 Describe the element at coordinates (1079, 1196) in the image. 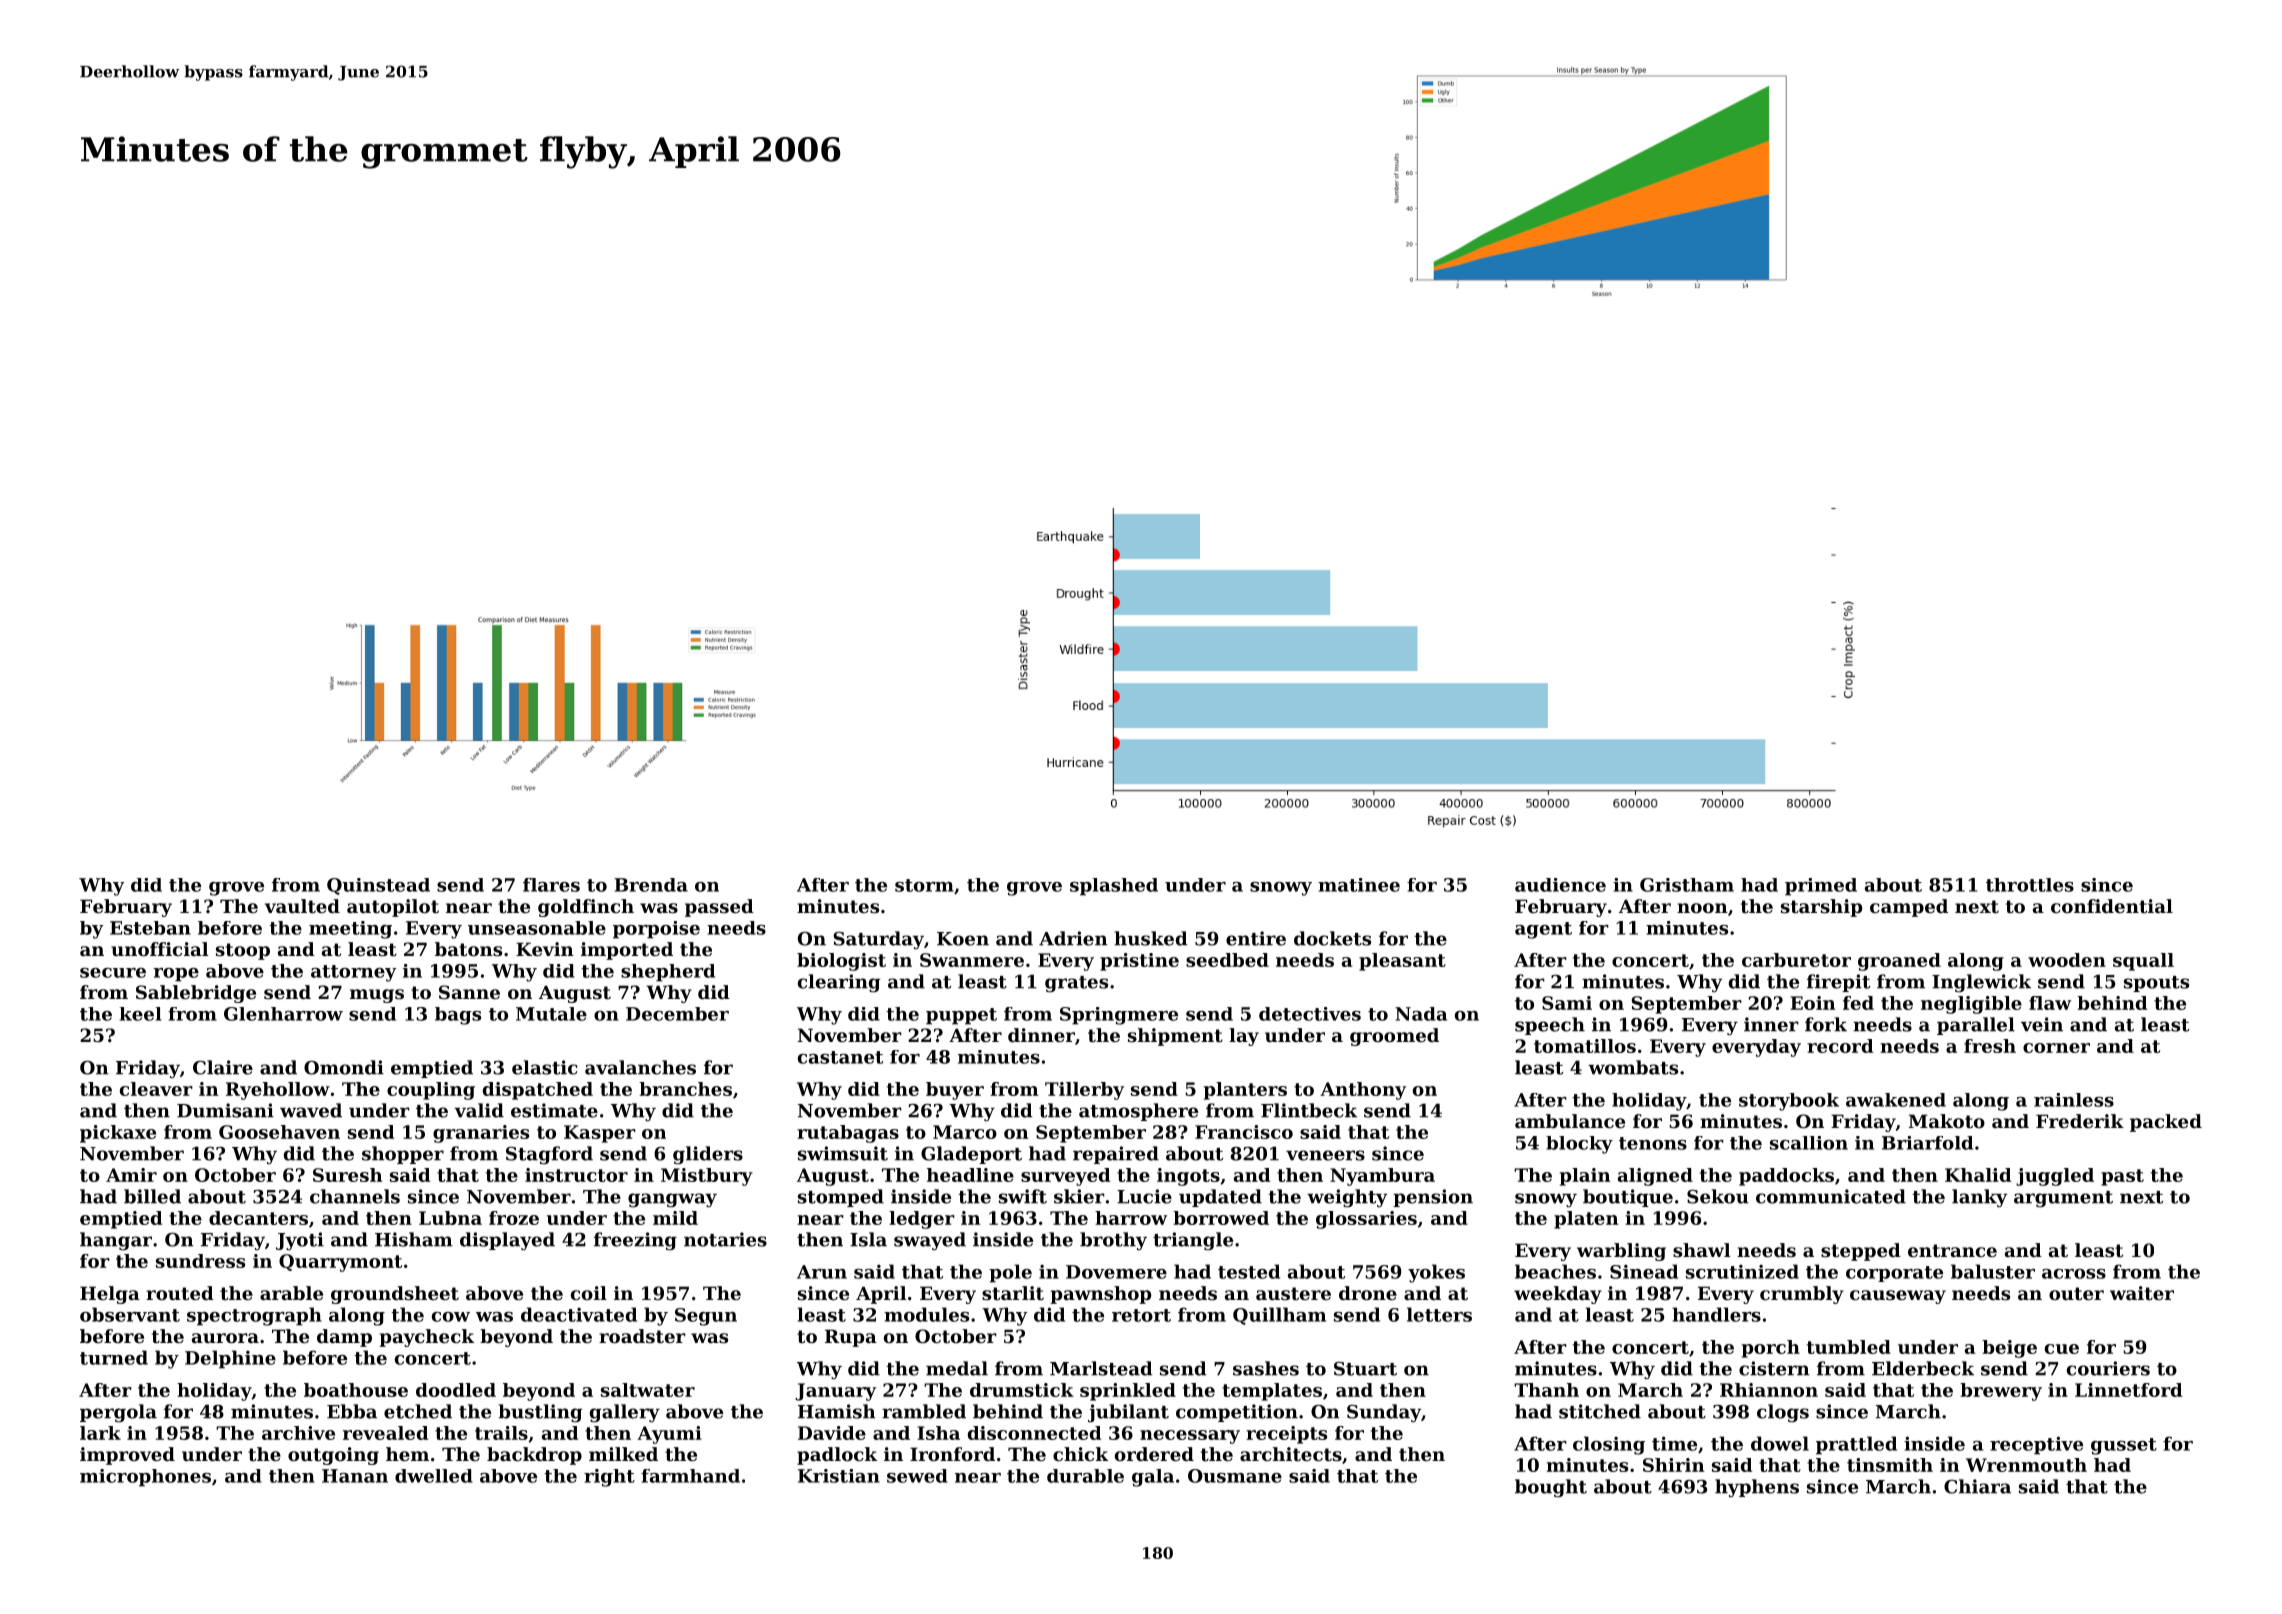

I see `skier` at that location.
